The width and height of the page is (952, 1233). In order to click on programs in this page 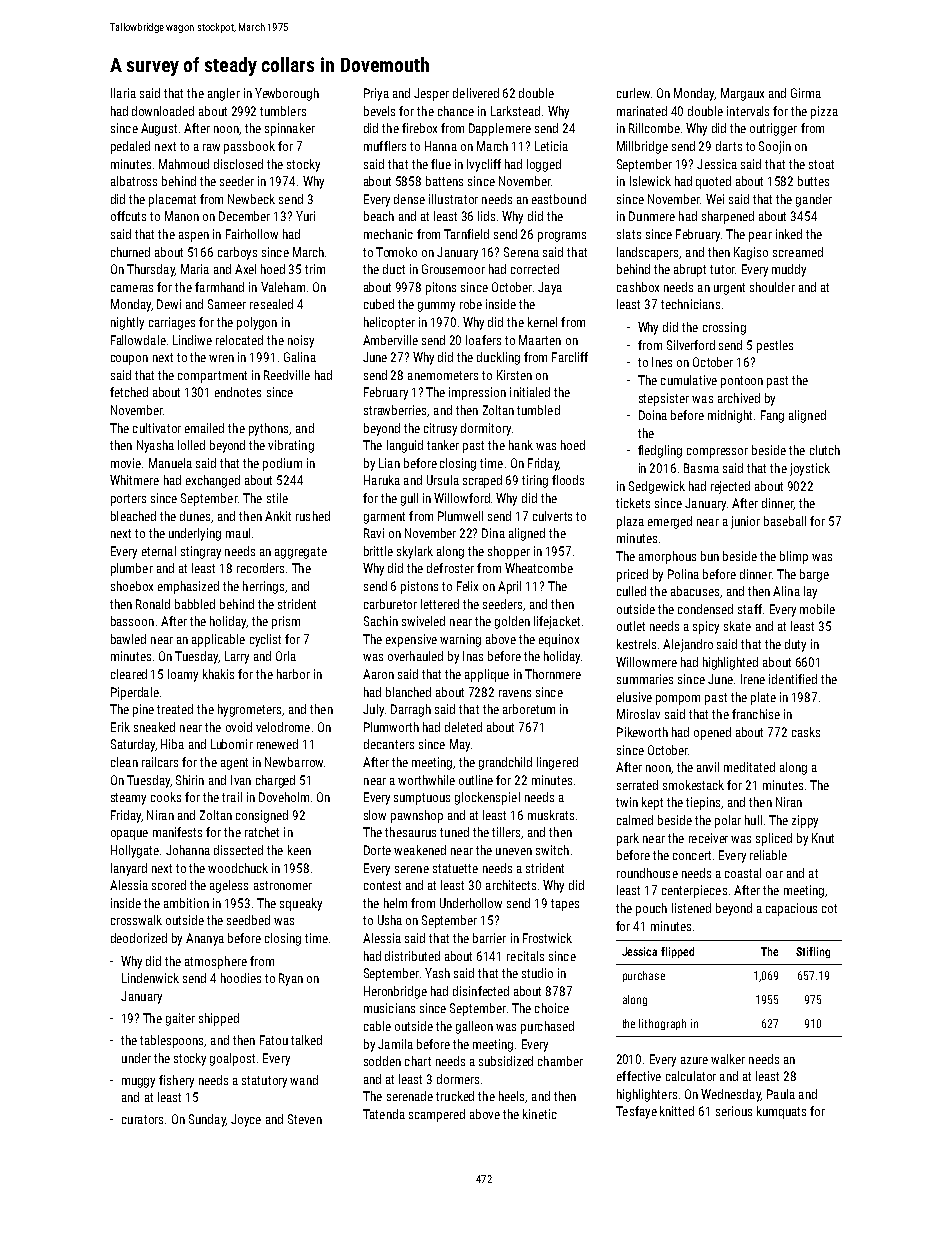, I will do `click(562, 237)`.
